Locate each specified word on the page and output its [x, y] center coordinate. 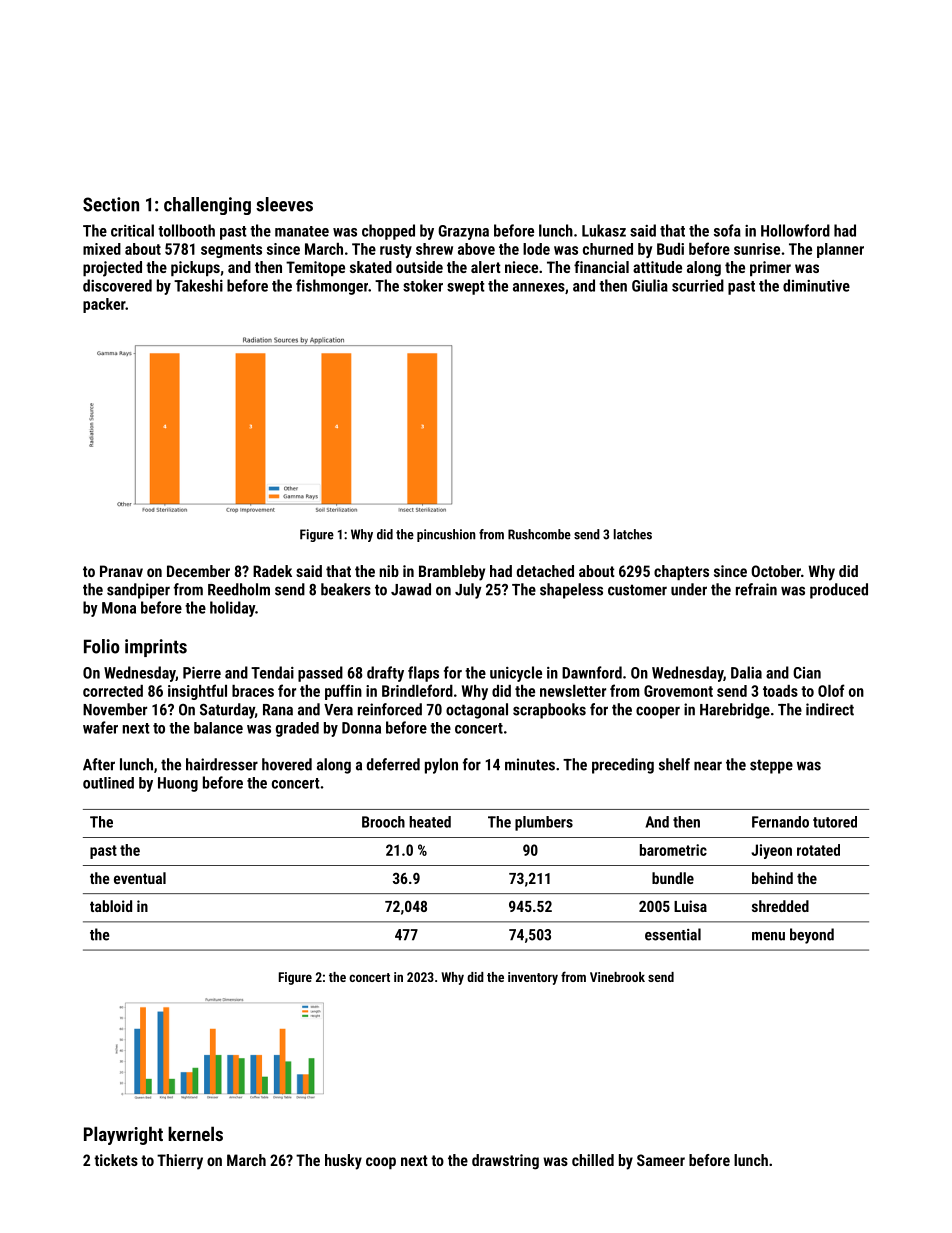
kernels [195, 1133]
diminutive [816, 285]
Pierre [202, 672]
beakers [346, 589]
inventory [533, 978]
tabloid [111, 906]
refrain [756, 589]
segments [231, 251]
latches [633, 534]
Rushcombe [539, 534]
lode [536, 249]
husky [343, 1162]
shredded [780, 906]
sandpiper [138, 591]
